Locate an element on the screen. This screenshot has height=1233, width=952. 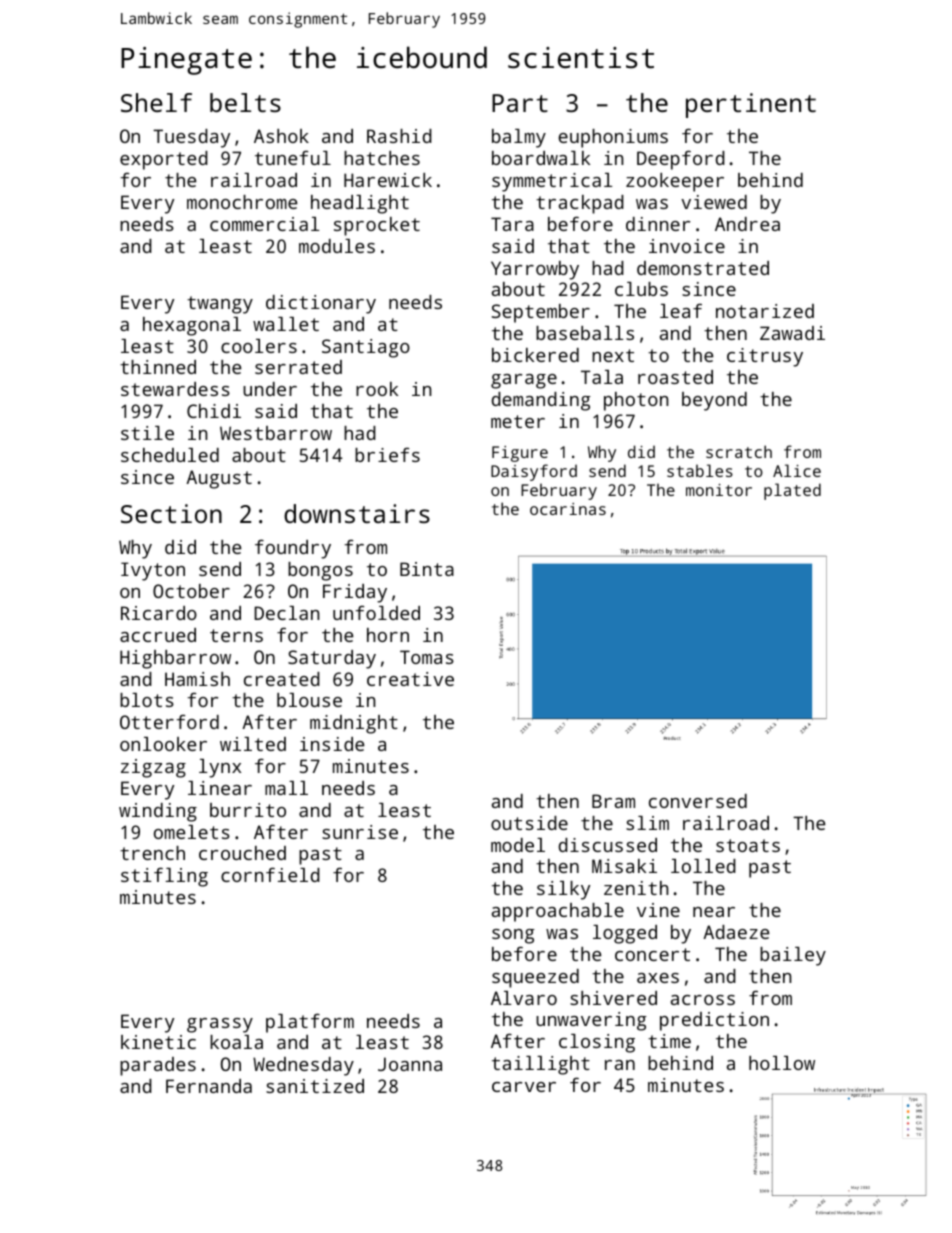
commercial is located at coordinates (264, 224).
